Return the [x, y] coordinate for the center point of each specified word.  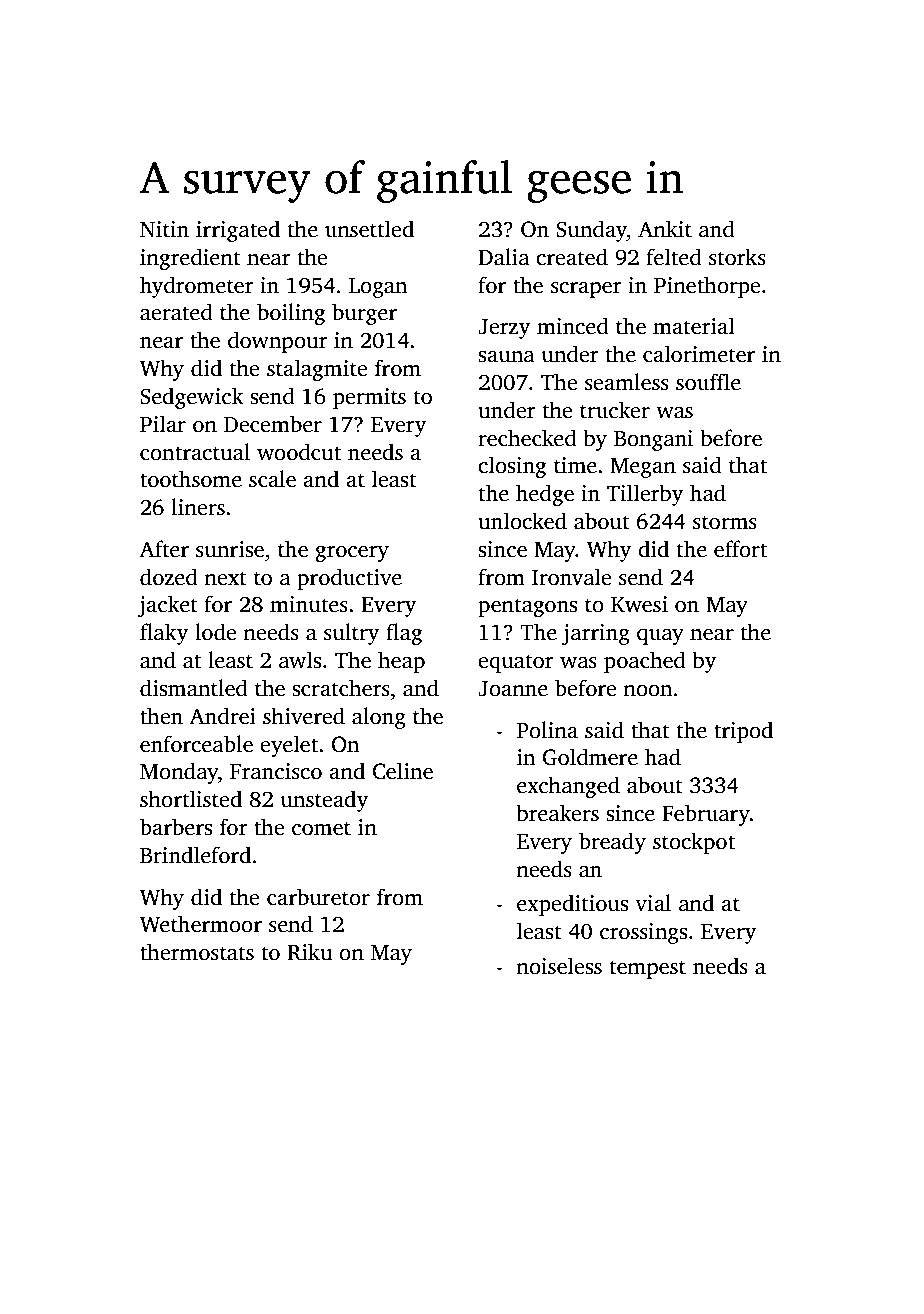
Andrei [222, 716]
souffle [708, 382]
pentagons [527, 607]
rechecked [527, 438]
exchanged [568, 787]
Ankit [665, 229]
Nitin [164, 229]
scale [272, 479]
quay [660, 637]
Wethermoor [201, 924]
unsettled [369, 229]
